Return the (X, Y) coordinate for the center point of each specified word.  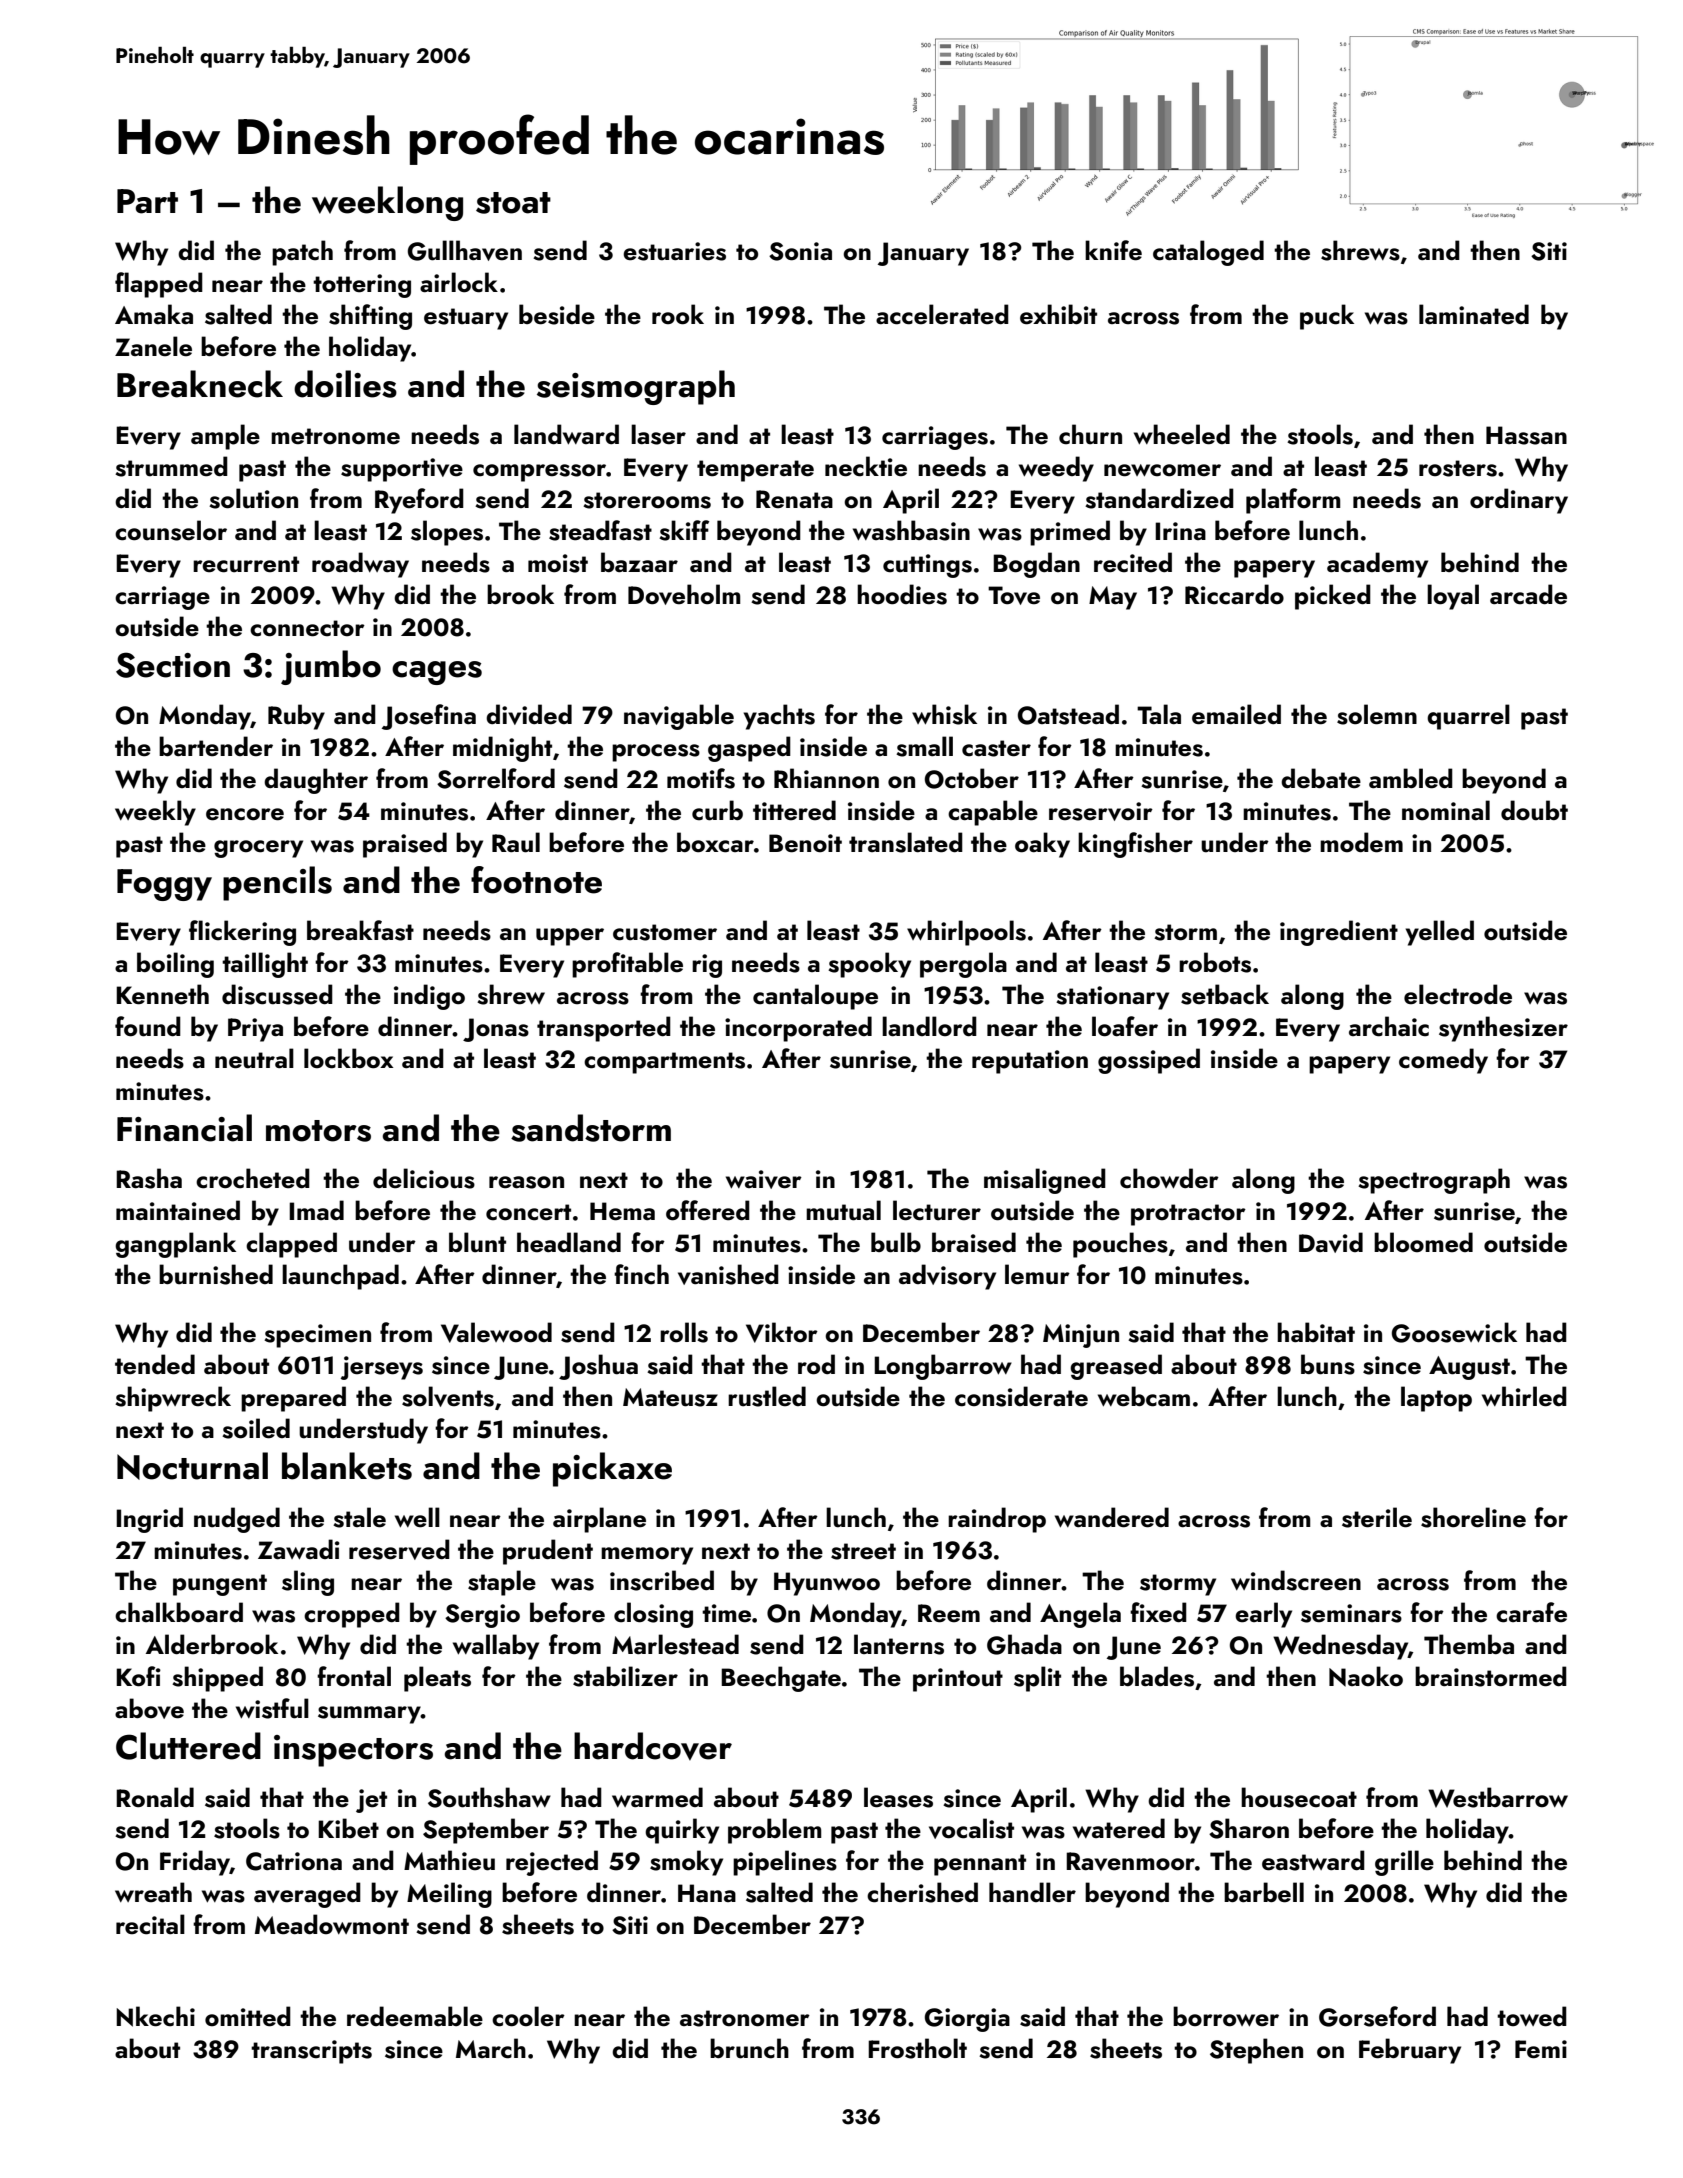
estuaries (674, 251)
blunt (477, 1242)
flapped (159, 285)
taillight (265, 965)
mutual (843, 1210)
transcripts (311, 2052)
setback (1225, 994)
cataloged (1208, 253)
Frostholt (917, 2048)
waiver (764, 1179)
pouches (1120, 1245)
